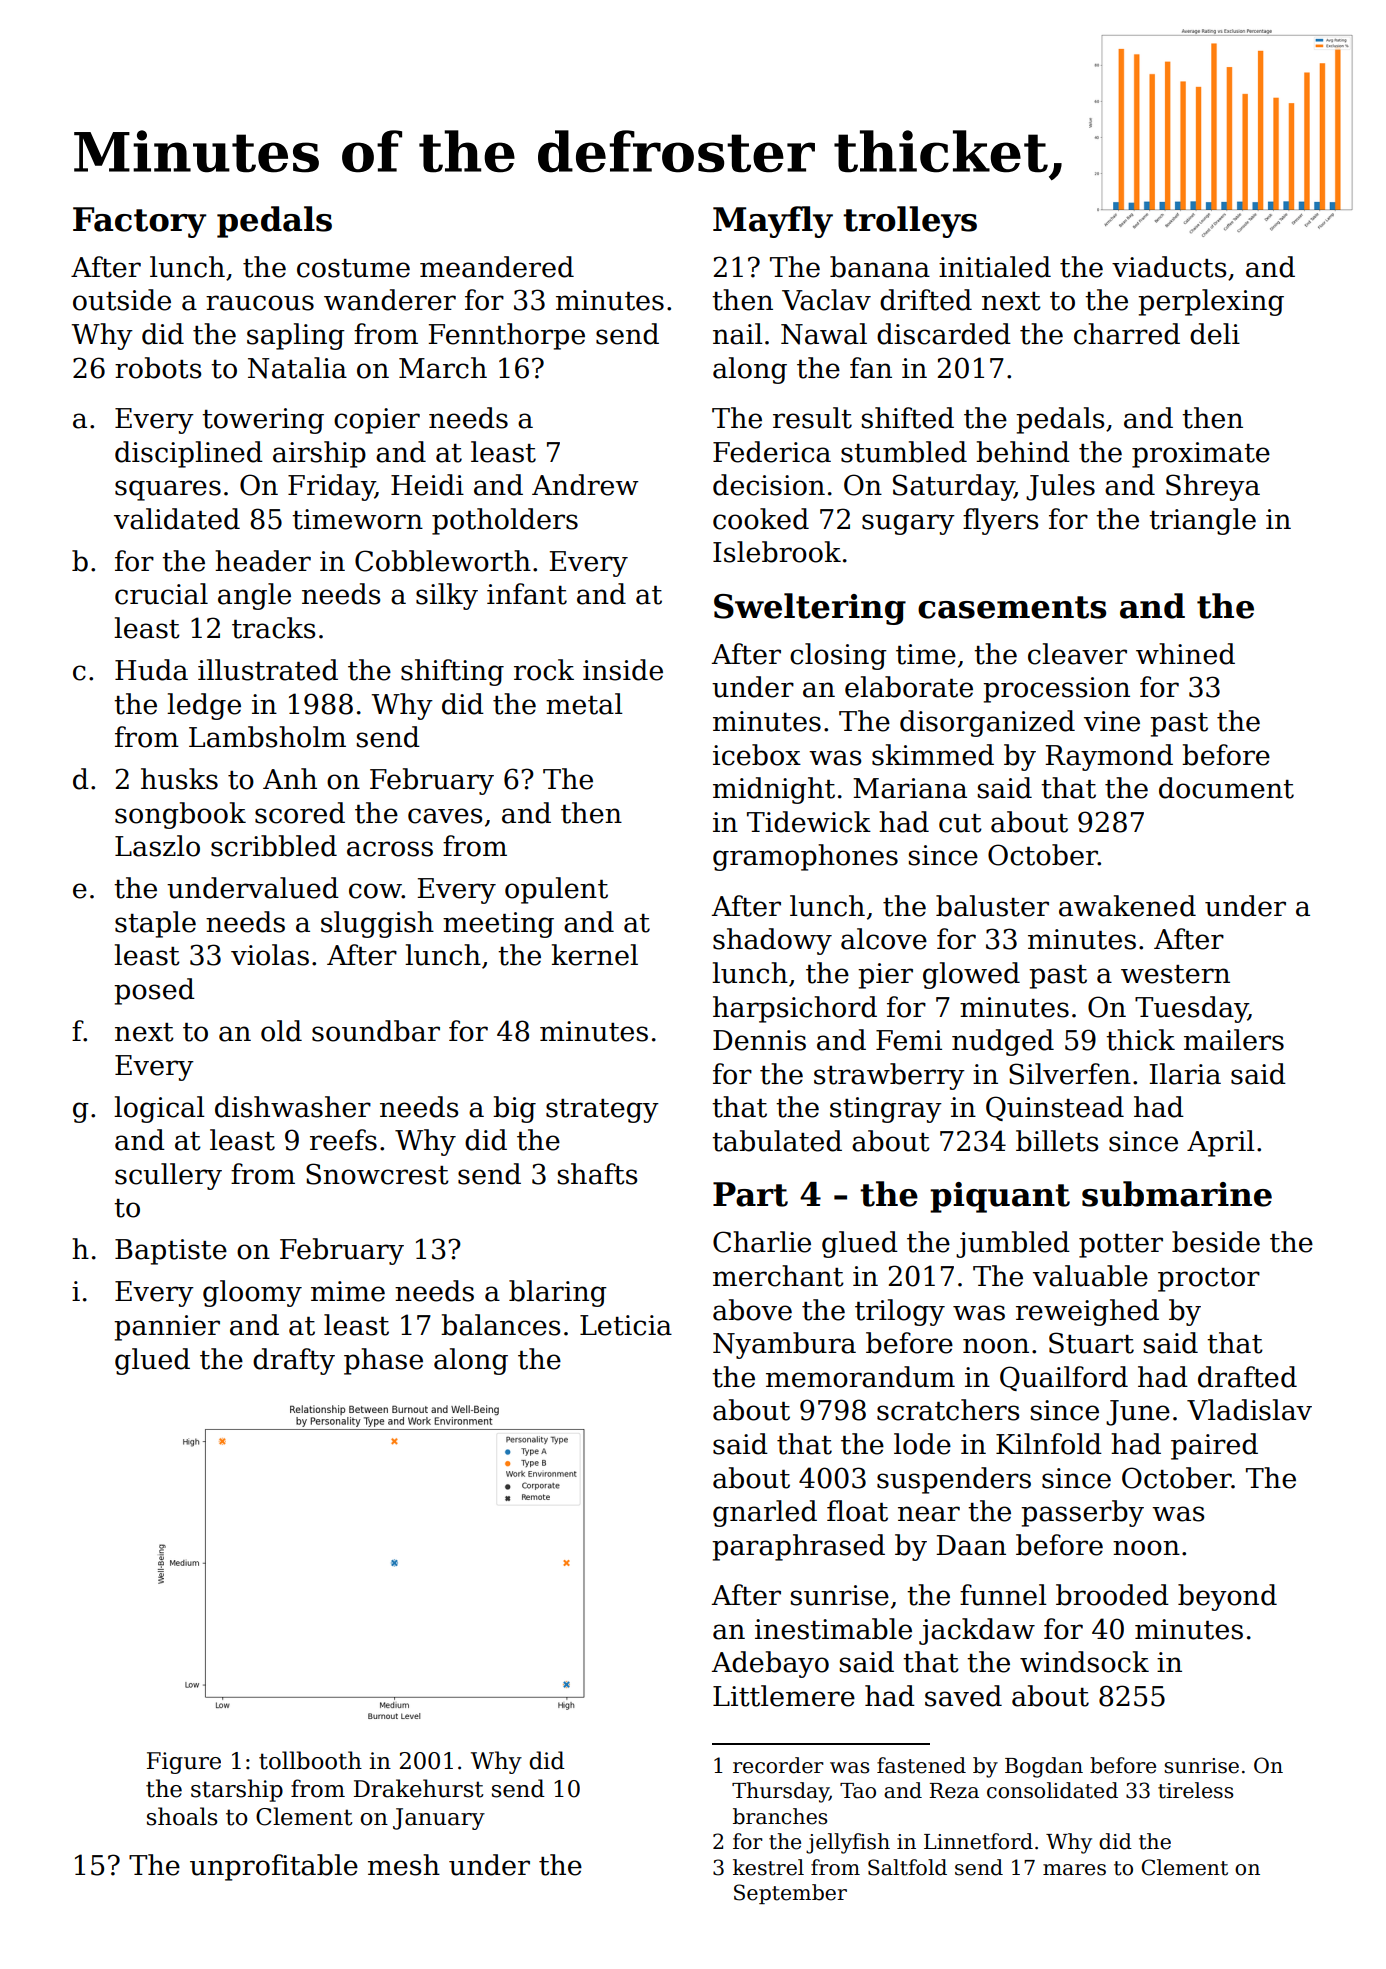 This page has height=1969, width=1386. Describe the element at coordinates (310, 1760) in the page. I see `tollbooth` at that location.
